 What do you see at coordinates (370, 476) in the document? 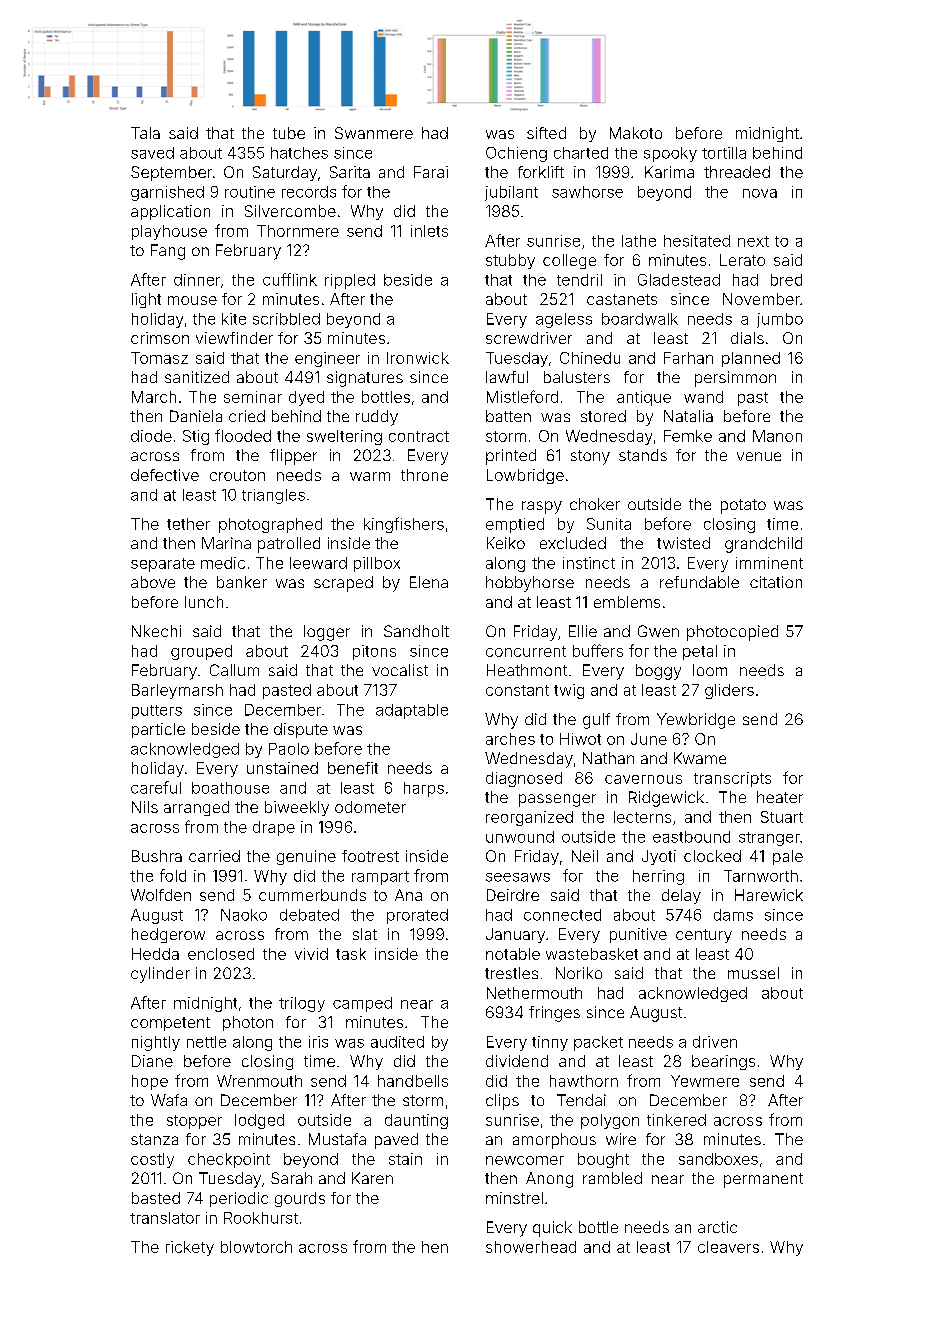
I see `warm` at bounding box center [370, 476].
